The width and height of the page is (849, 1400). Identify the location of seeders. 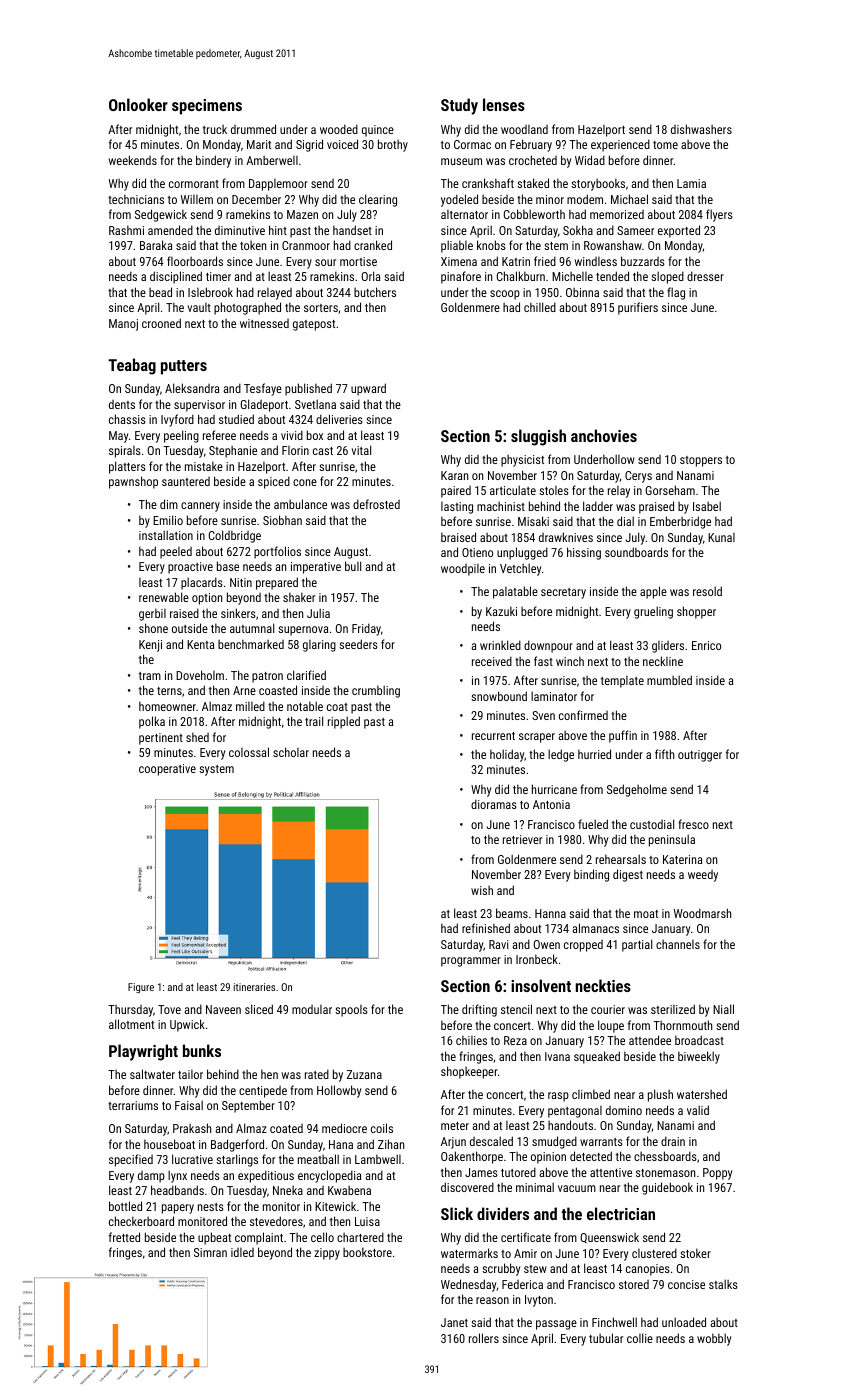
(358, 644).
